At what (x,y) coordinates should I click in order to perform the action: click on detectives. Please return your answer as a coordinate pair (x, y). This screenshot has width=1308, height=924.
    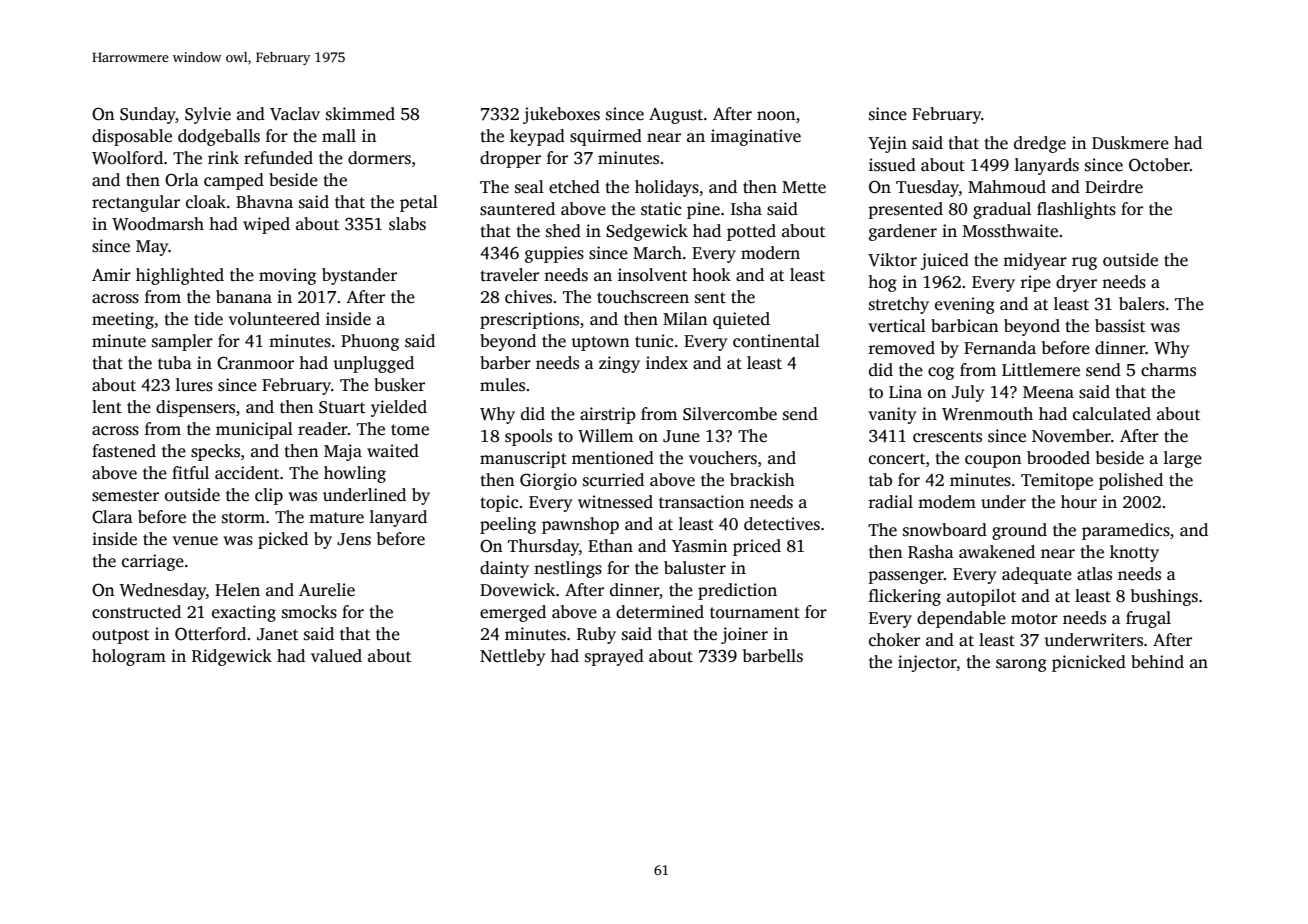
    Looking at the image, I should click on (782, 524).
